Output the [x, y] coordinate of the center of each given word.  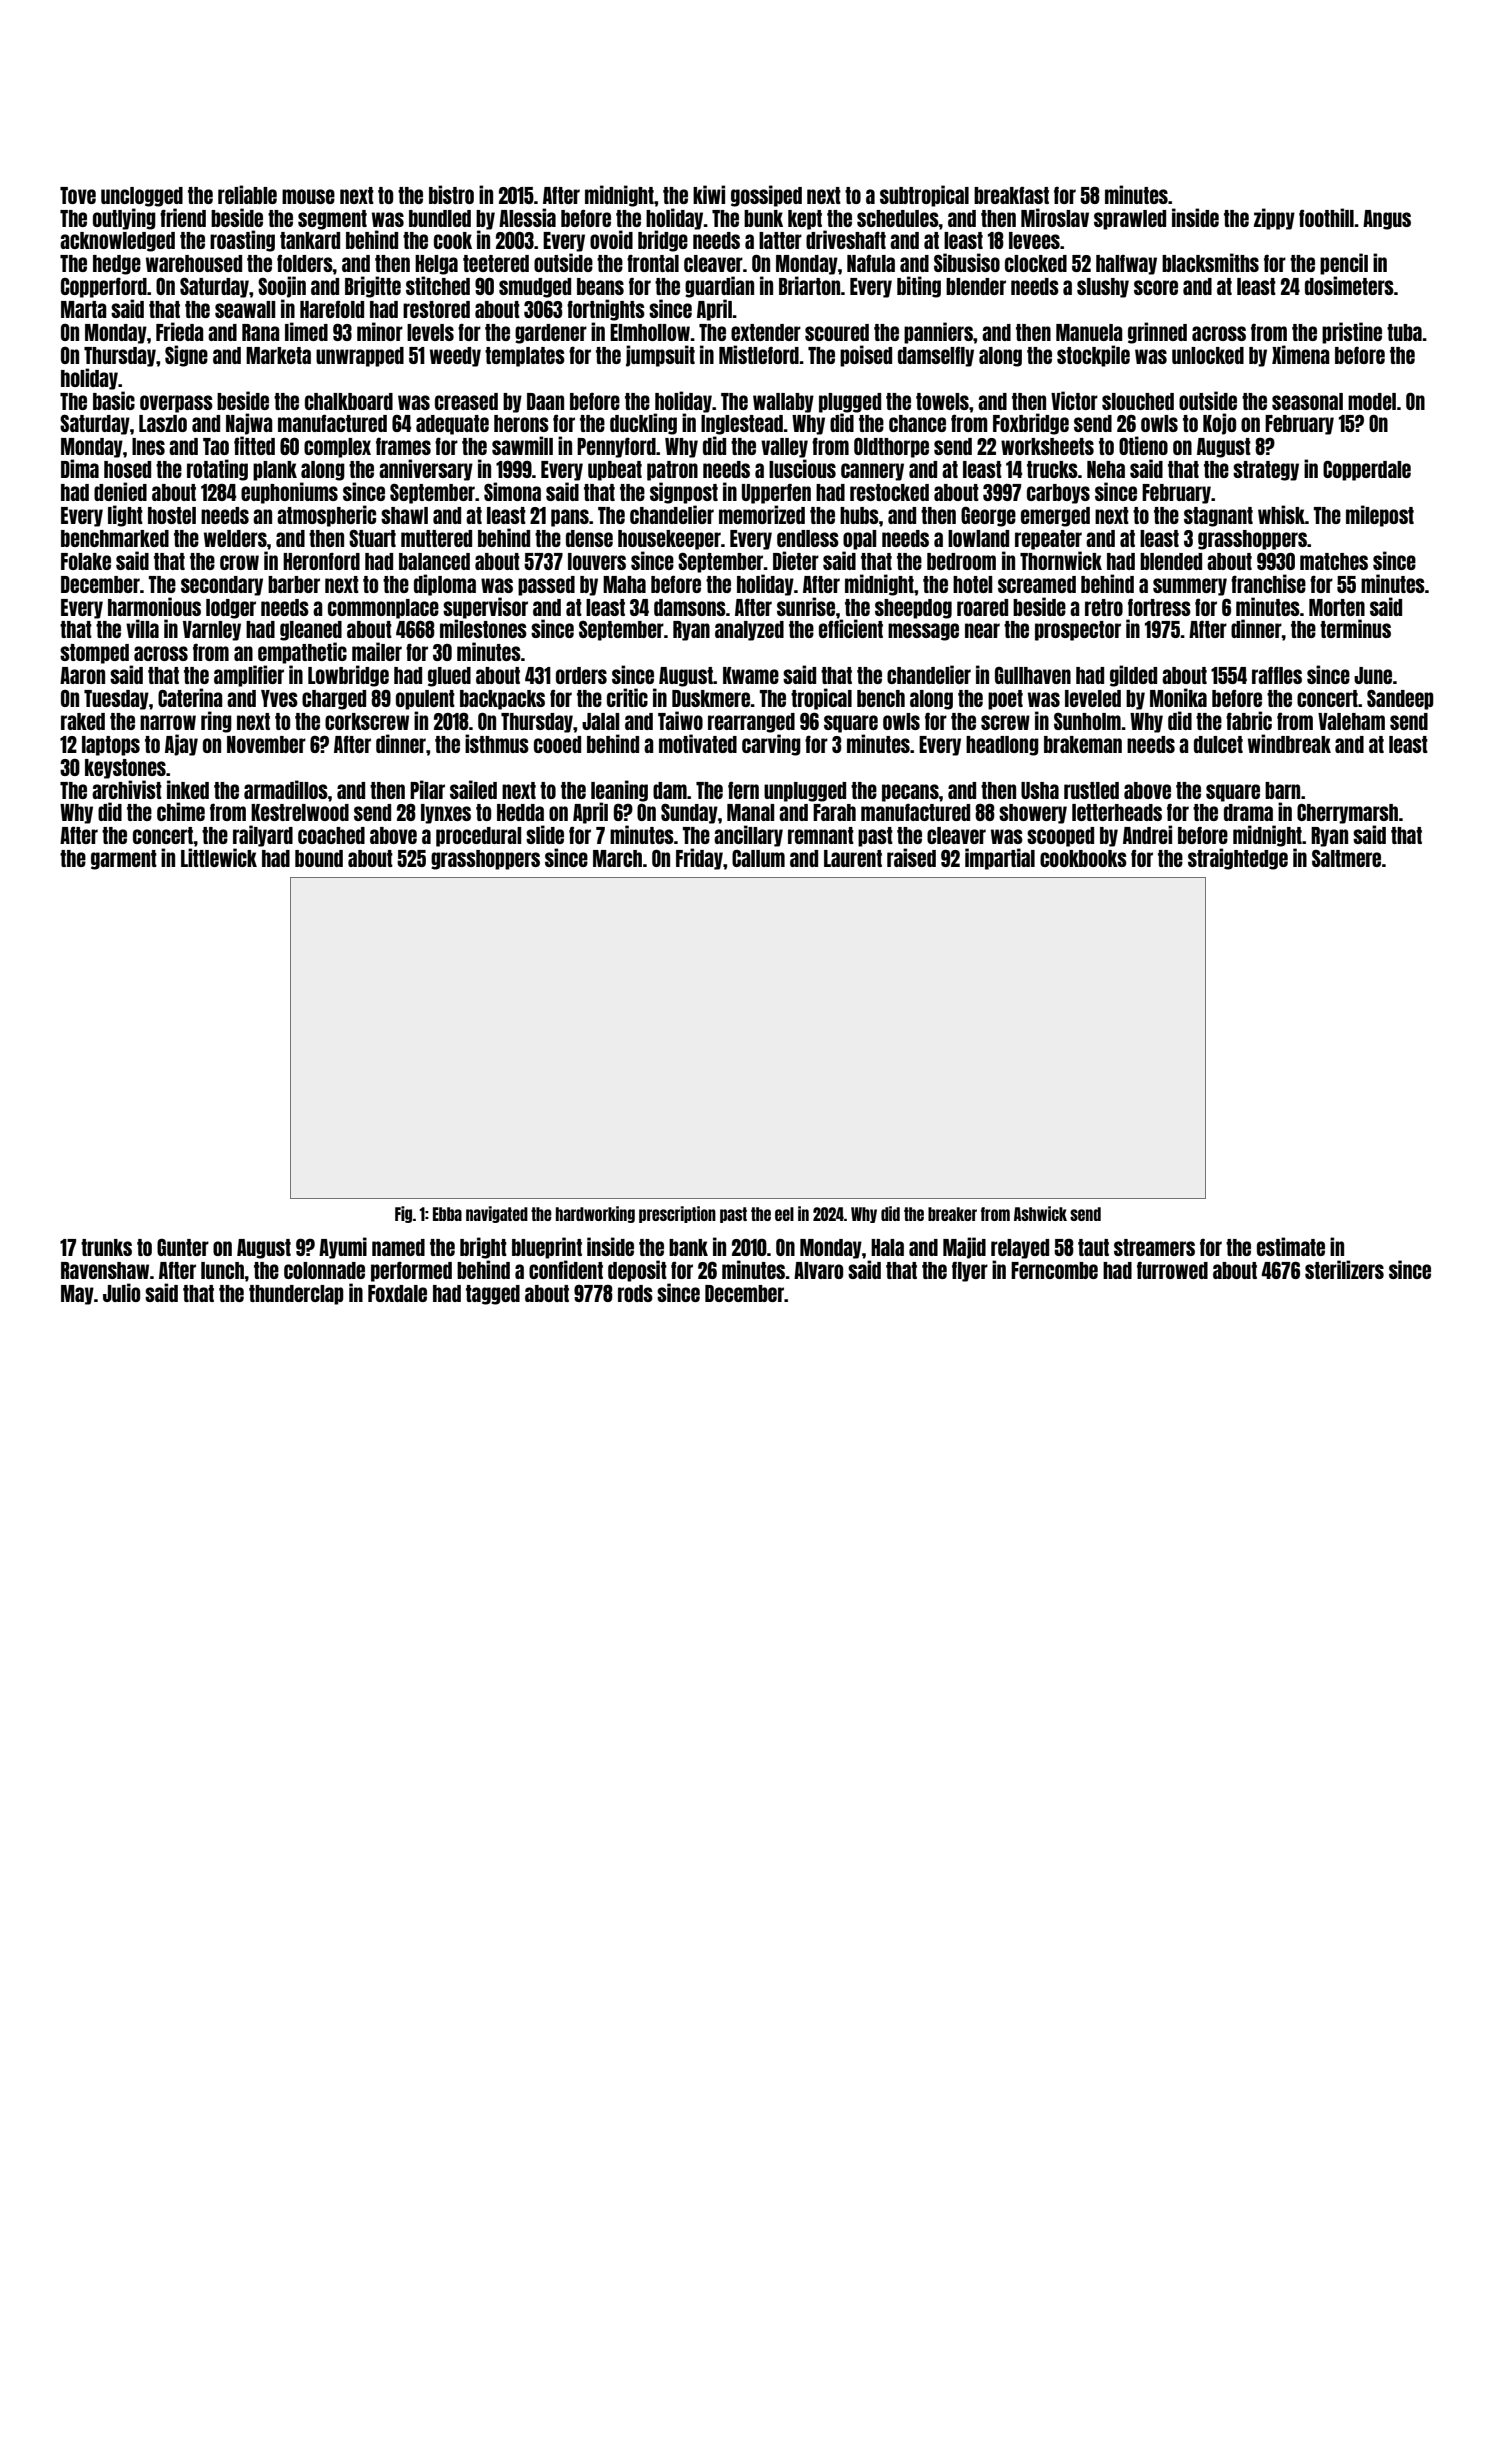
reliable [247, 194]
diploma [445, 585]
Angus [1387, 220]
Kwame [751, 675]
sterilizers [1344, 1269]
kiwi [709, 194]
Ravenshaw [105, 1270]
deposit [637, 1271]
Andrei [1147, 834]
